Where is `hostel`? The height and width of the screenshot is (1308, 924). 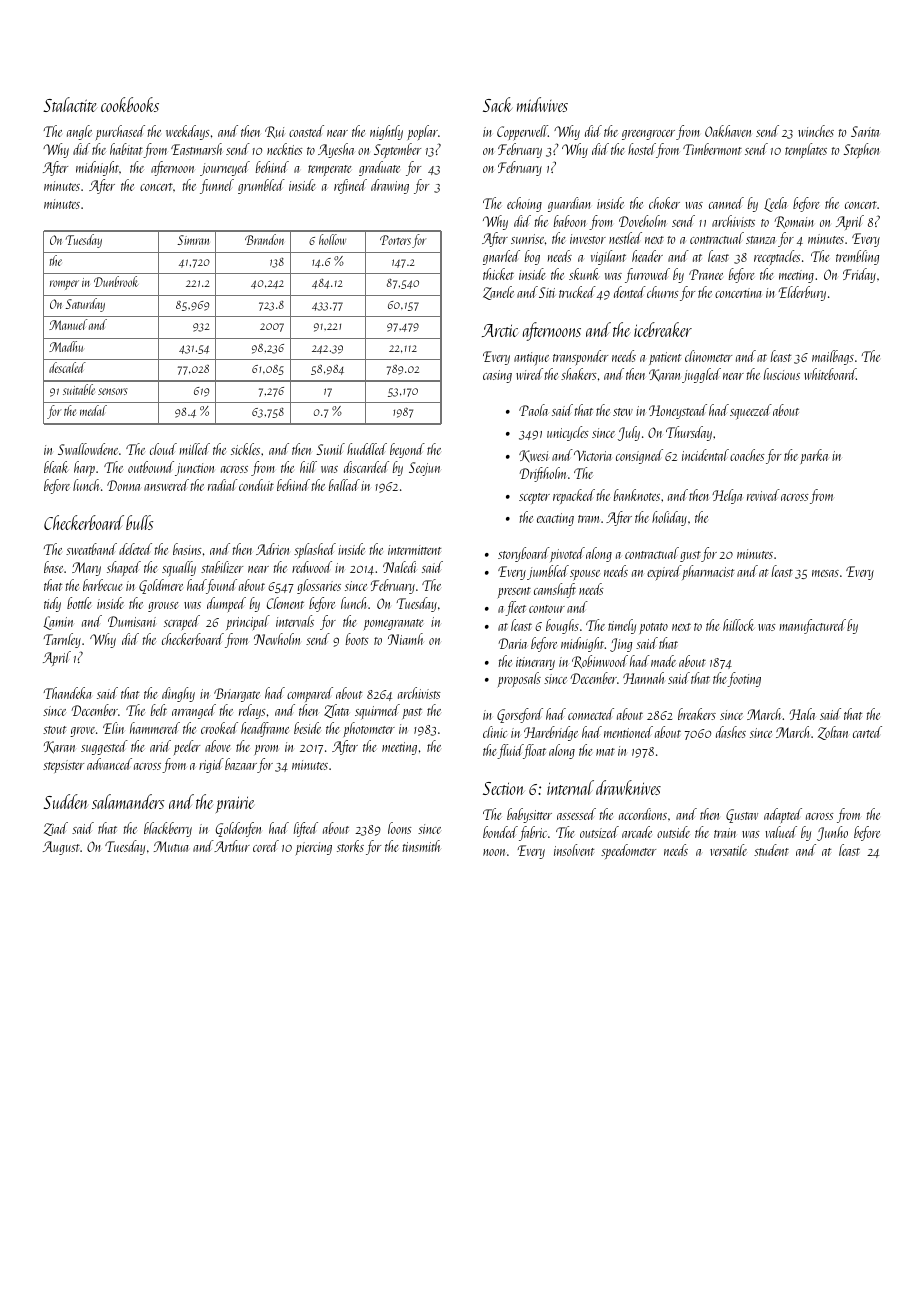 hostel is located at coordinates (642, 149).
